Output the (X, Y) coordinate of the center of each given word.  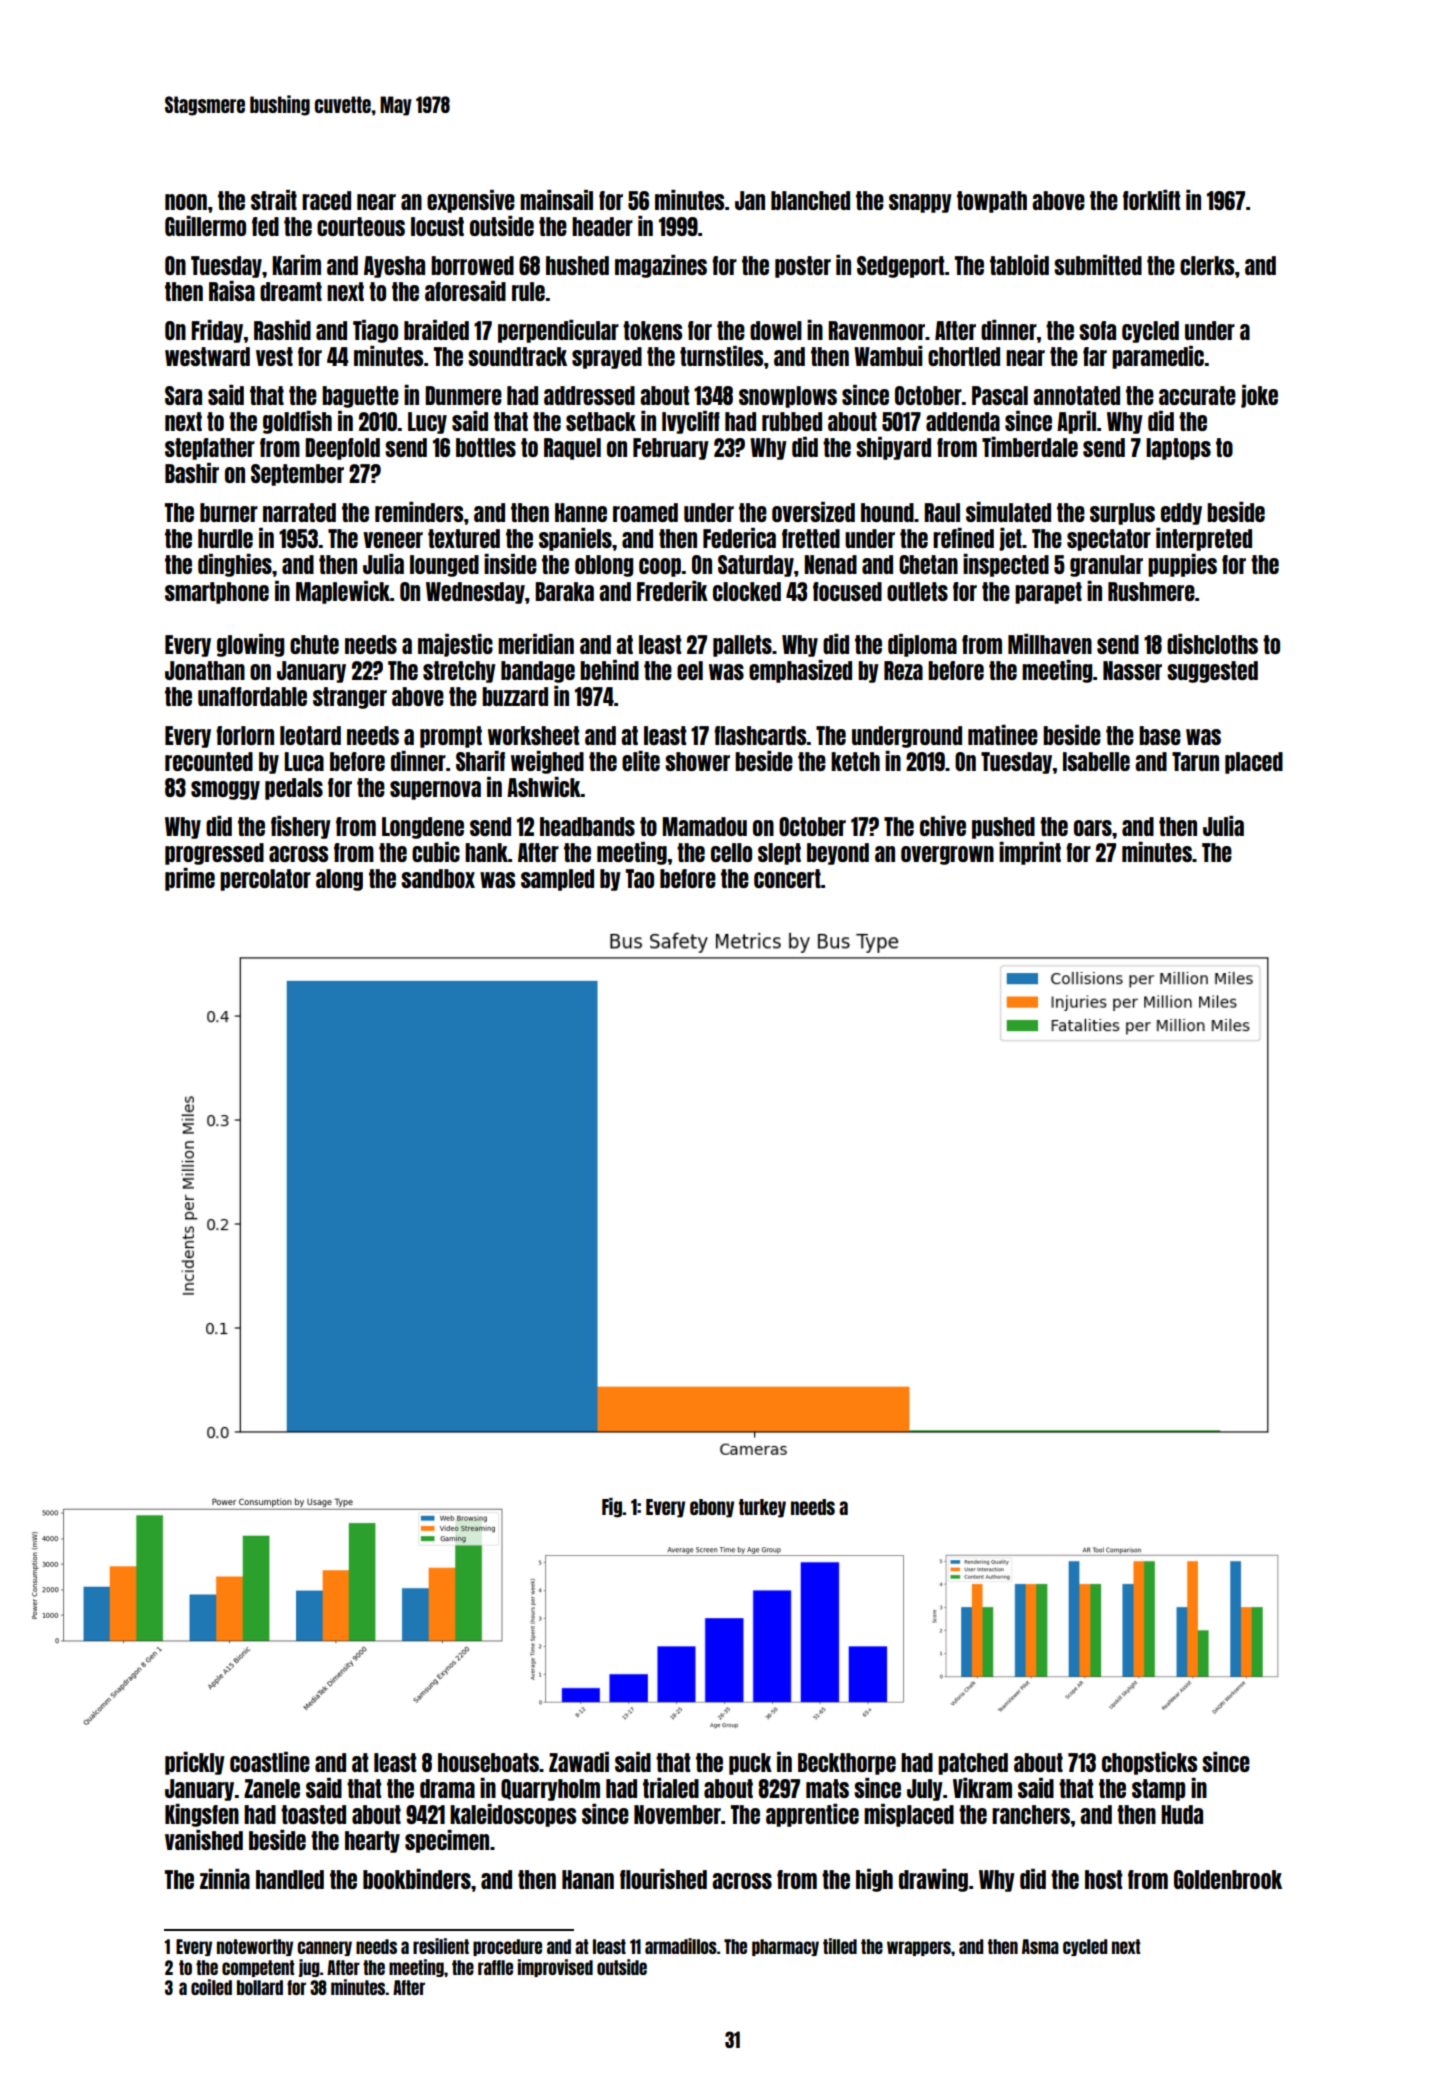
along (339, 880)
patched (973, 1764)
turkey (762, 1508)
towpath (992, 202)
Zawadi (579, 1762)
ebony (712, 1508)
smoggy (225, 790)
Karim (296, 265)
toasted (313, 1814)
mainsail (556, 200)
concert (787, 878)
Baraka (564, 591)
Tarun (1195, 761)
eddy (1181, 514)
